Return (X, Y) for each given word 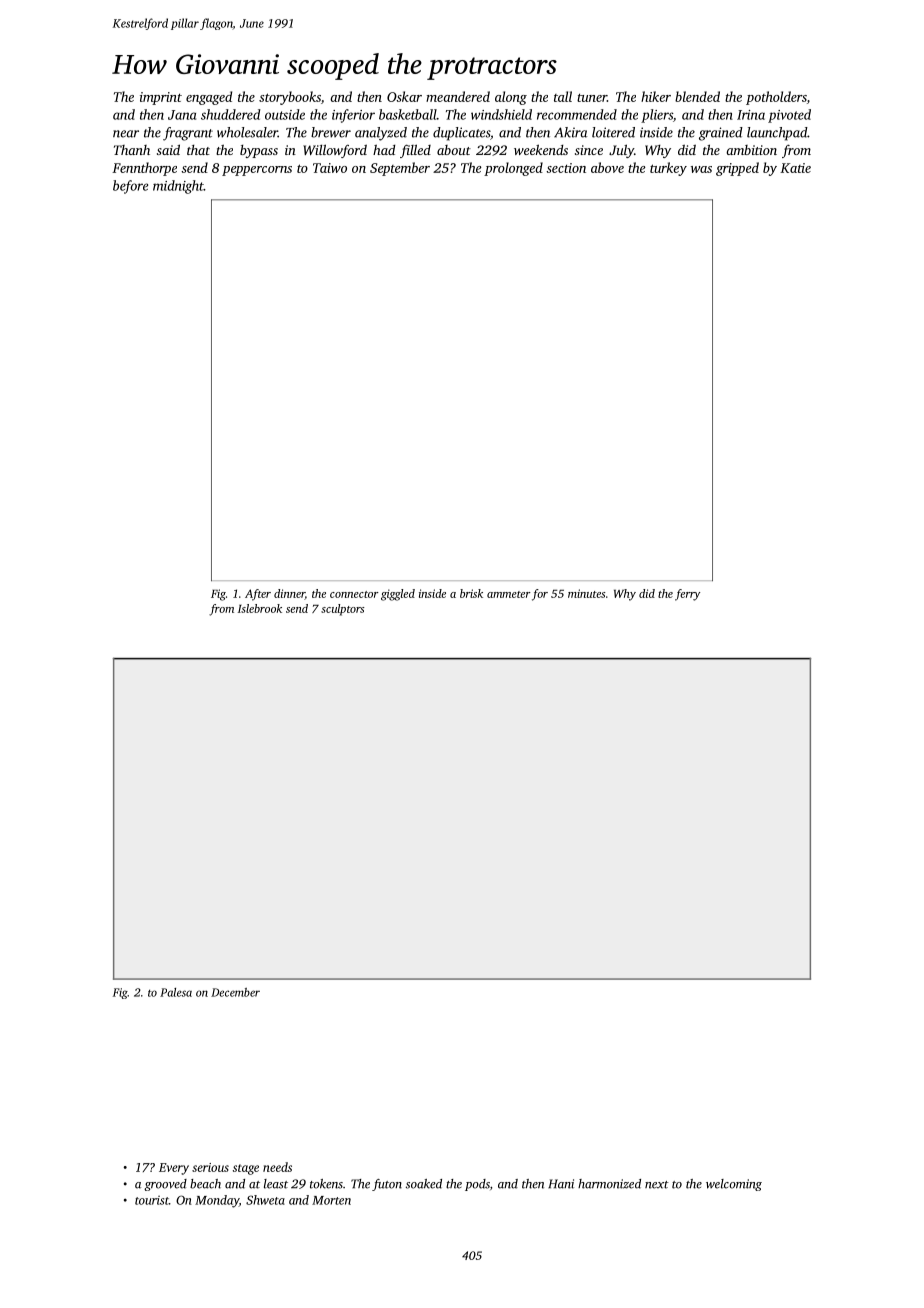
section (566, 168)
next (657, 1185)
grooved (165, 1185)
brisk (471, 593)
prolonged (513, 169)
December (235, 992)
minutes (586, 593)
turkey (668, 169)
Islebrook (260, 608)
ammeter (509, 594)
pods (477, 1185)
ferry (687, 595)
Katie (795, 168)
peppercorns (257, 171)
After (258, 595)
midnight (178, 187)
